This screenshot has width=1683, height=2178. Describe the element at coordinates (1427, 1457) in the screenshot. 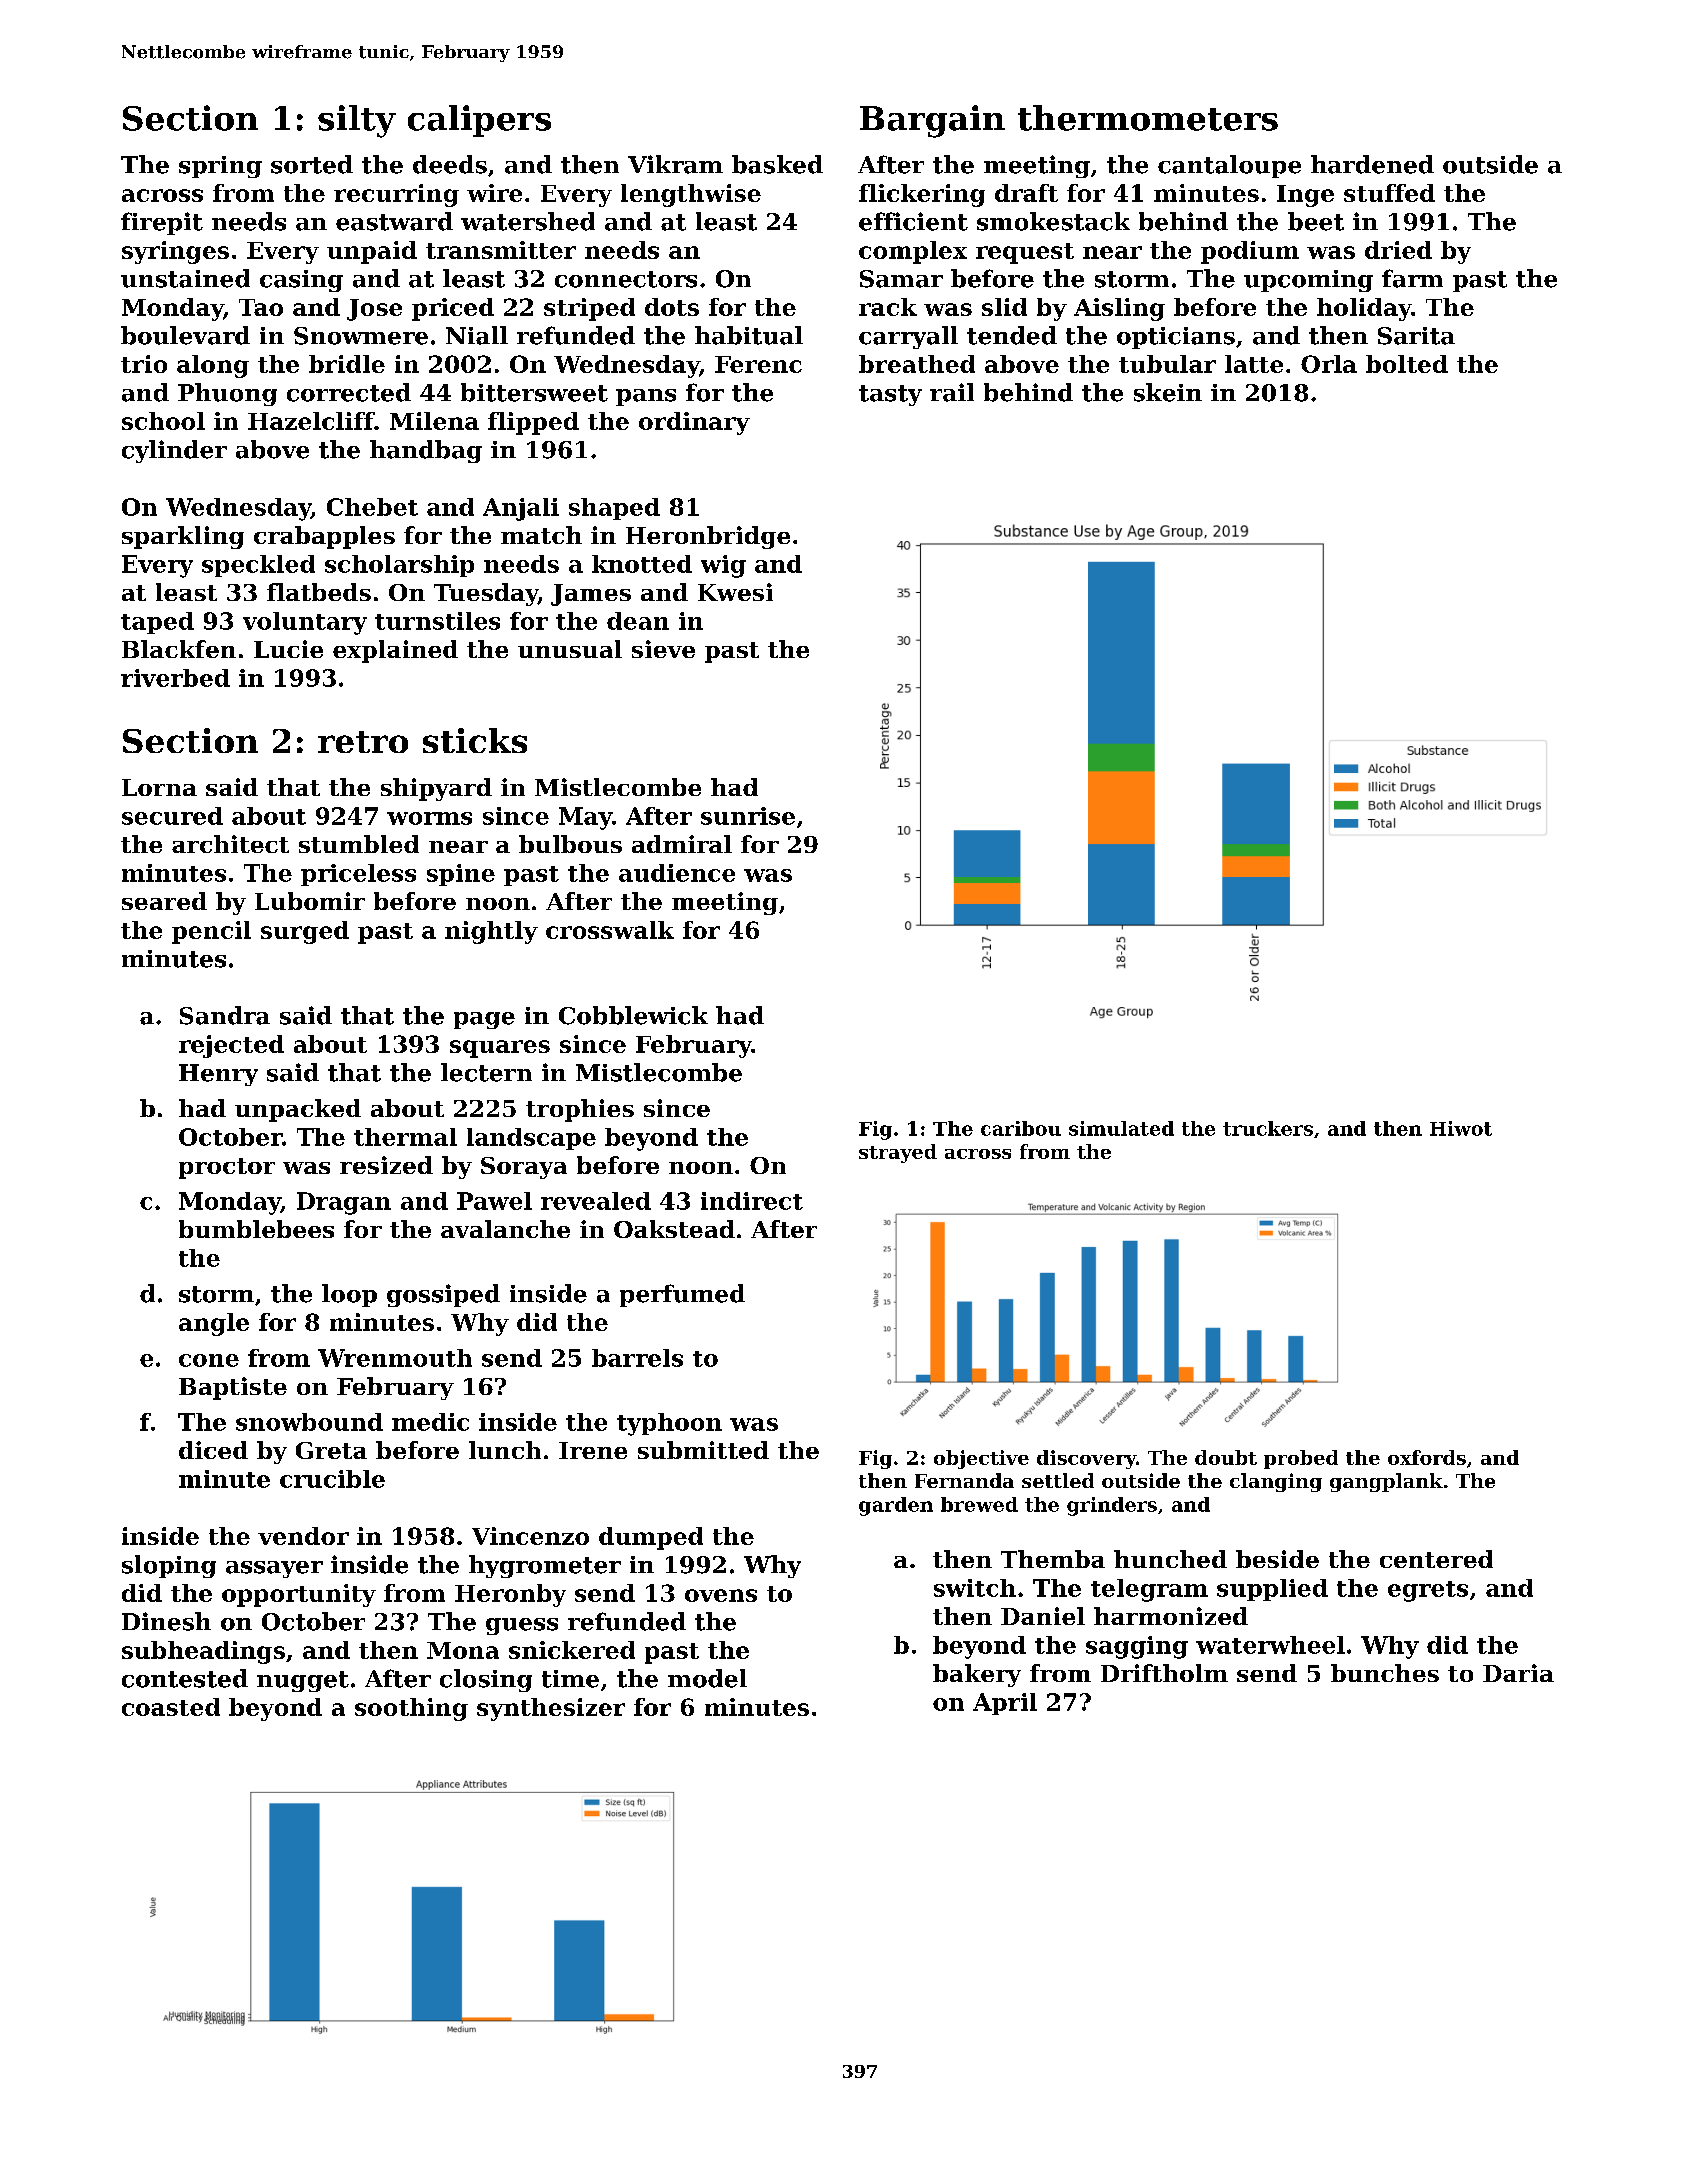

I see `oxfords` at that location.
